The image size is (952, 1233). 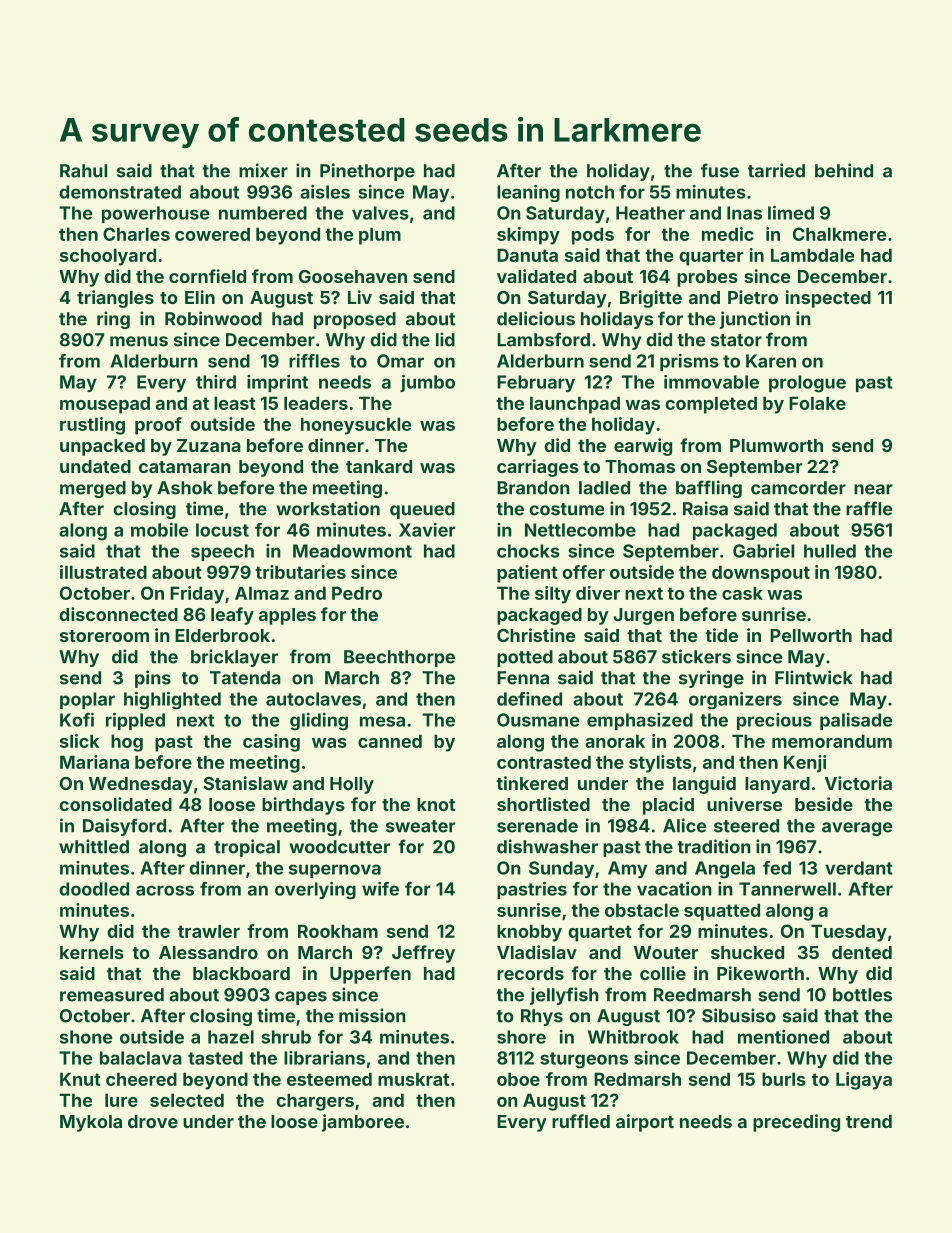 What do you see at coordinates (94, 762) in the page?
I see `Mariana` at bounding box center [94, 762].
